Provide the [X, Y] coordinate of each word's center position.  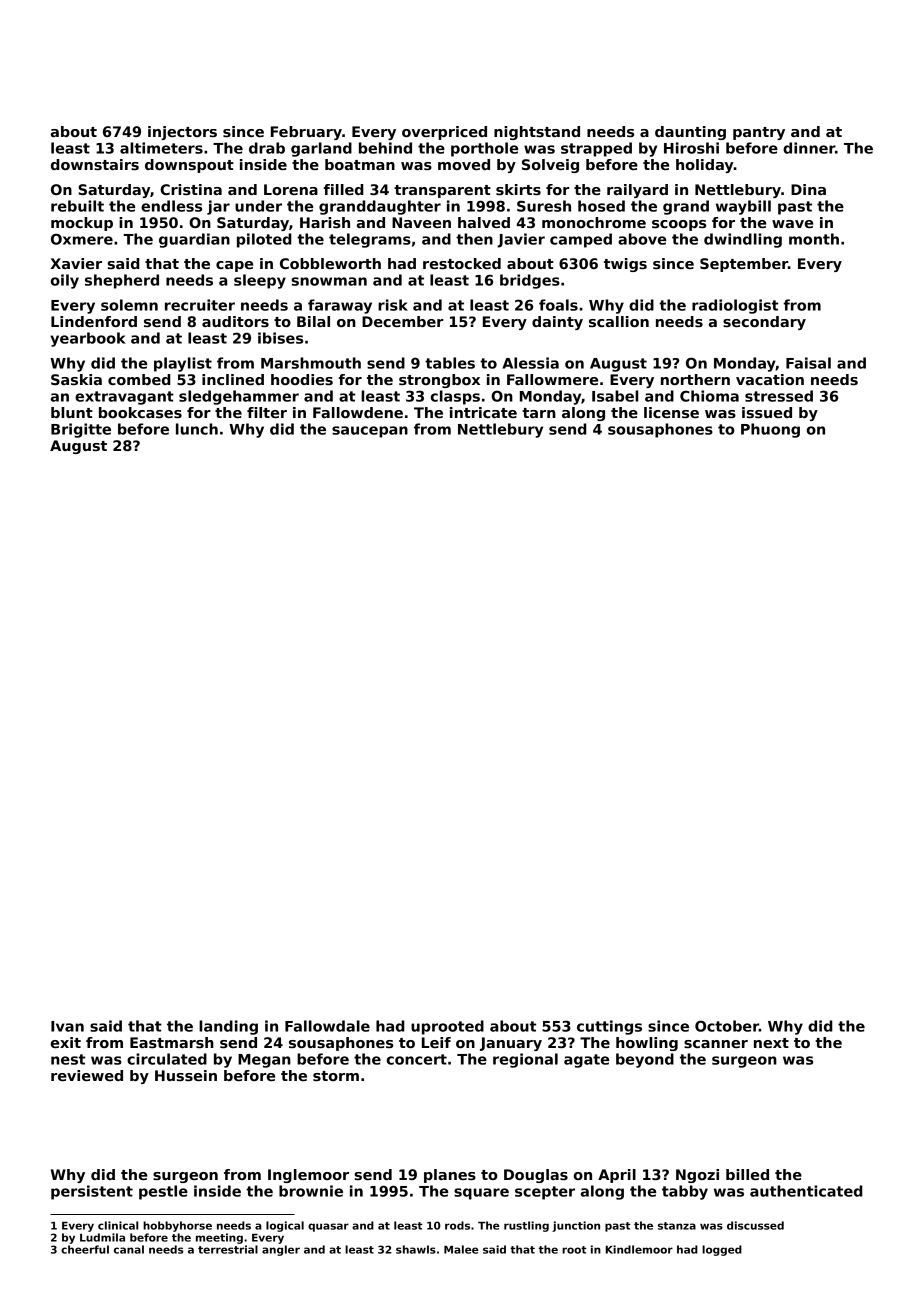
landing [228, 1027]
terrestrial [228, 1249]
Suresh [544, 206]
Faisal [808, 363]
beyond [645, 1060]
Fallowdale [327, 1026]
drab [267, 148]
